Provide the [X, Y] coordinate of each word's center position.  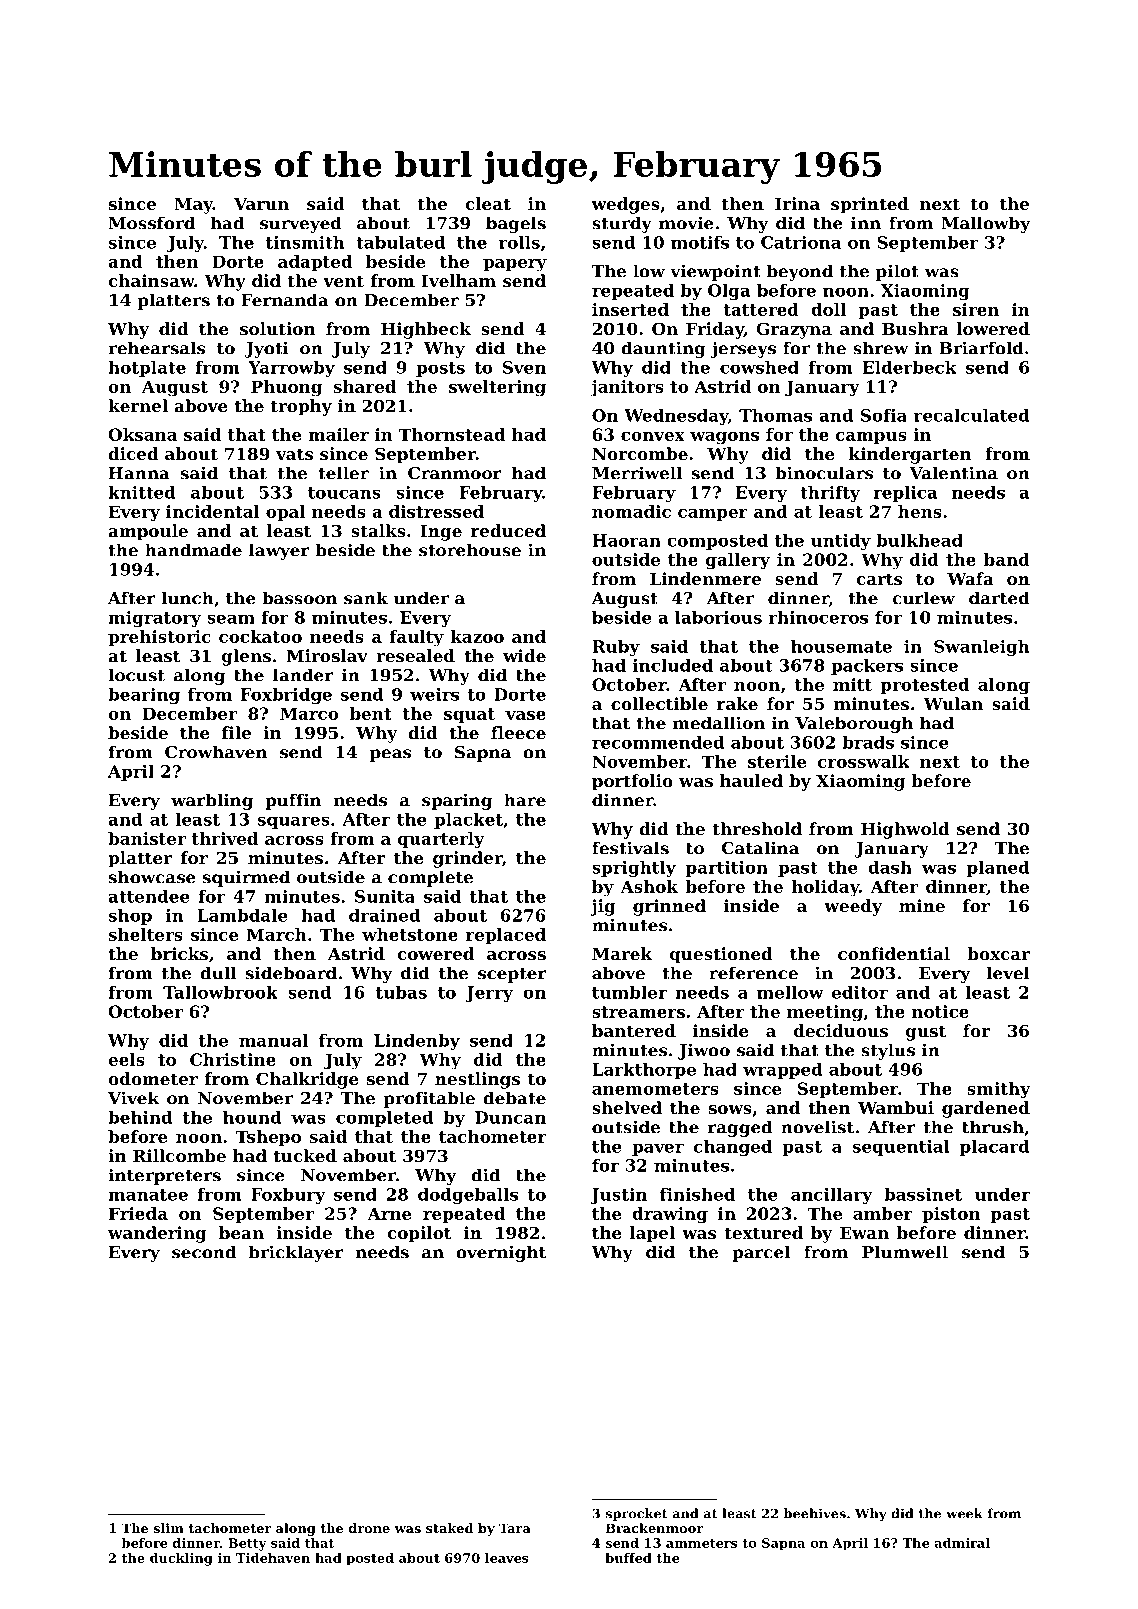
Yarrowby [291, 369]
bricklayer [295, 1253]
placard [995, 1148]
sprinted [870, 205]
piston [951, 1215]
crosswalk [864, 761]
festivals [630, 848]
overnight [501, 1253]
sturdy [622, 224]
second [204, 1252]
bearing [144, 696]
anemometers [655, 1089]
